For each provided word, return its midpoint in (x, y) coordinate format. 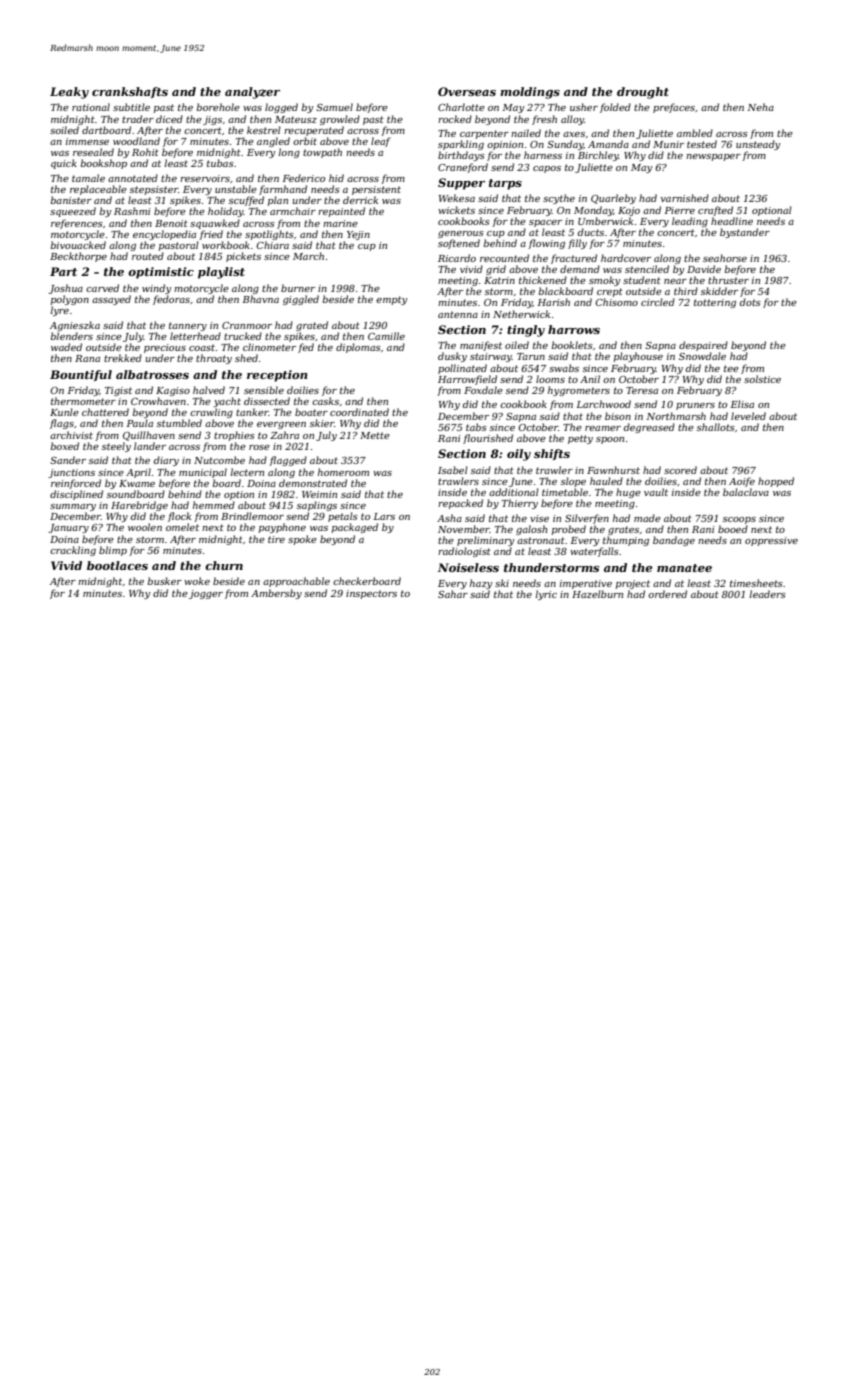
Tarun (531, 356)
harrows (574, 329)
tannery (188, 326)
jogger (206, 594)
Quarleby (613, 199)
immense (87, 141)
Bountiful (81, 375)
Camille (386, 336)
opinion (505, 145)
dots (750, 302)
